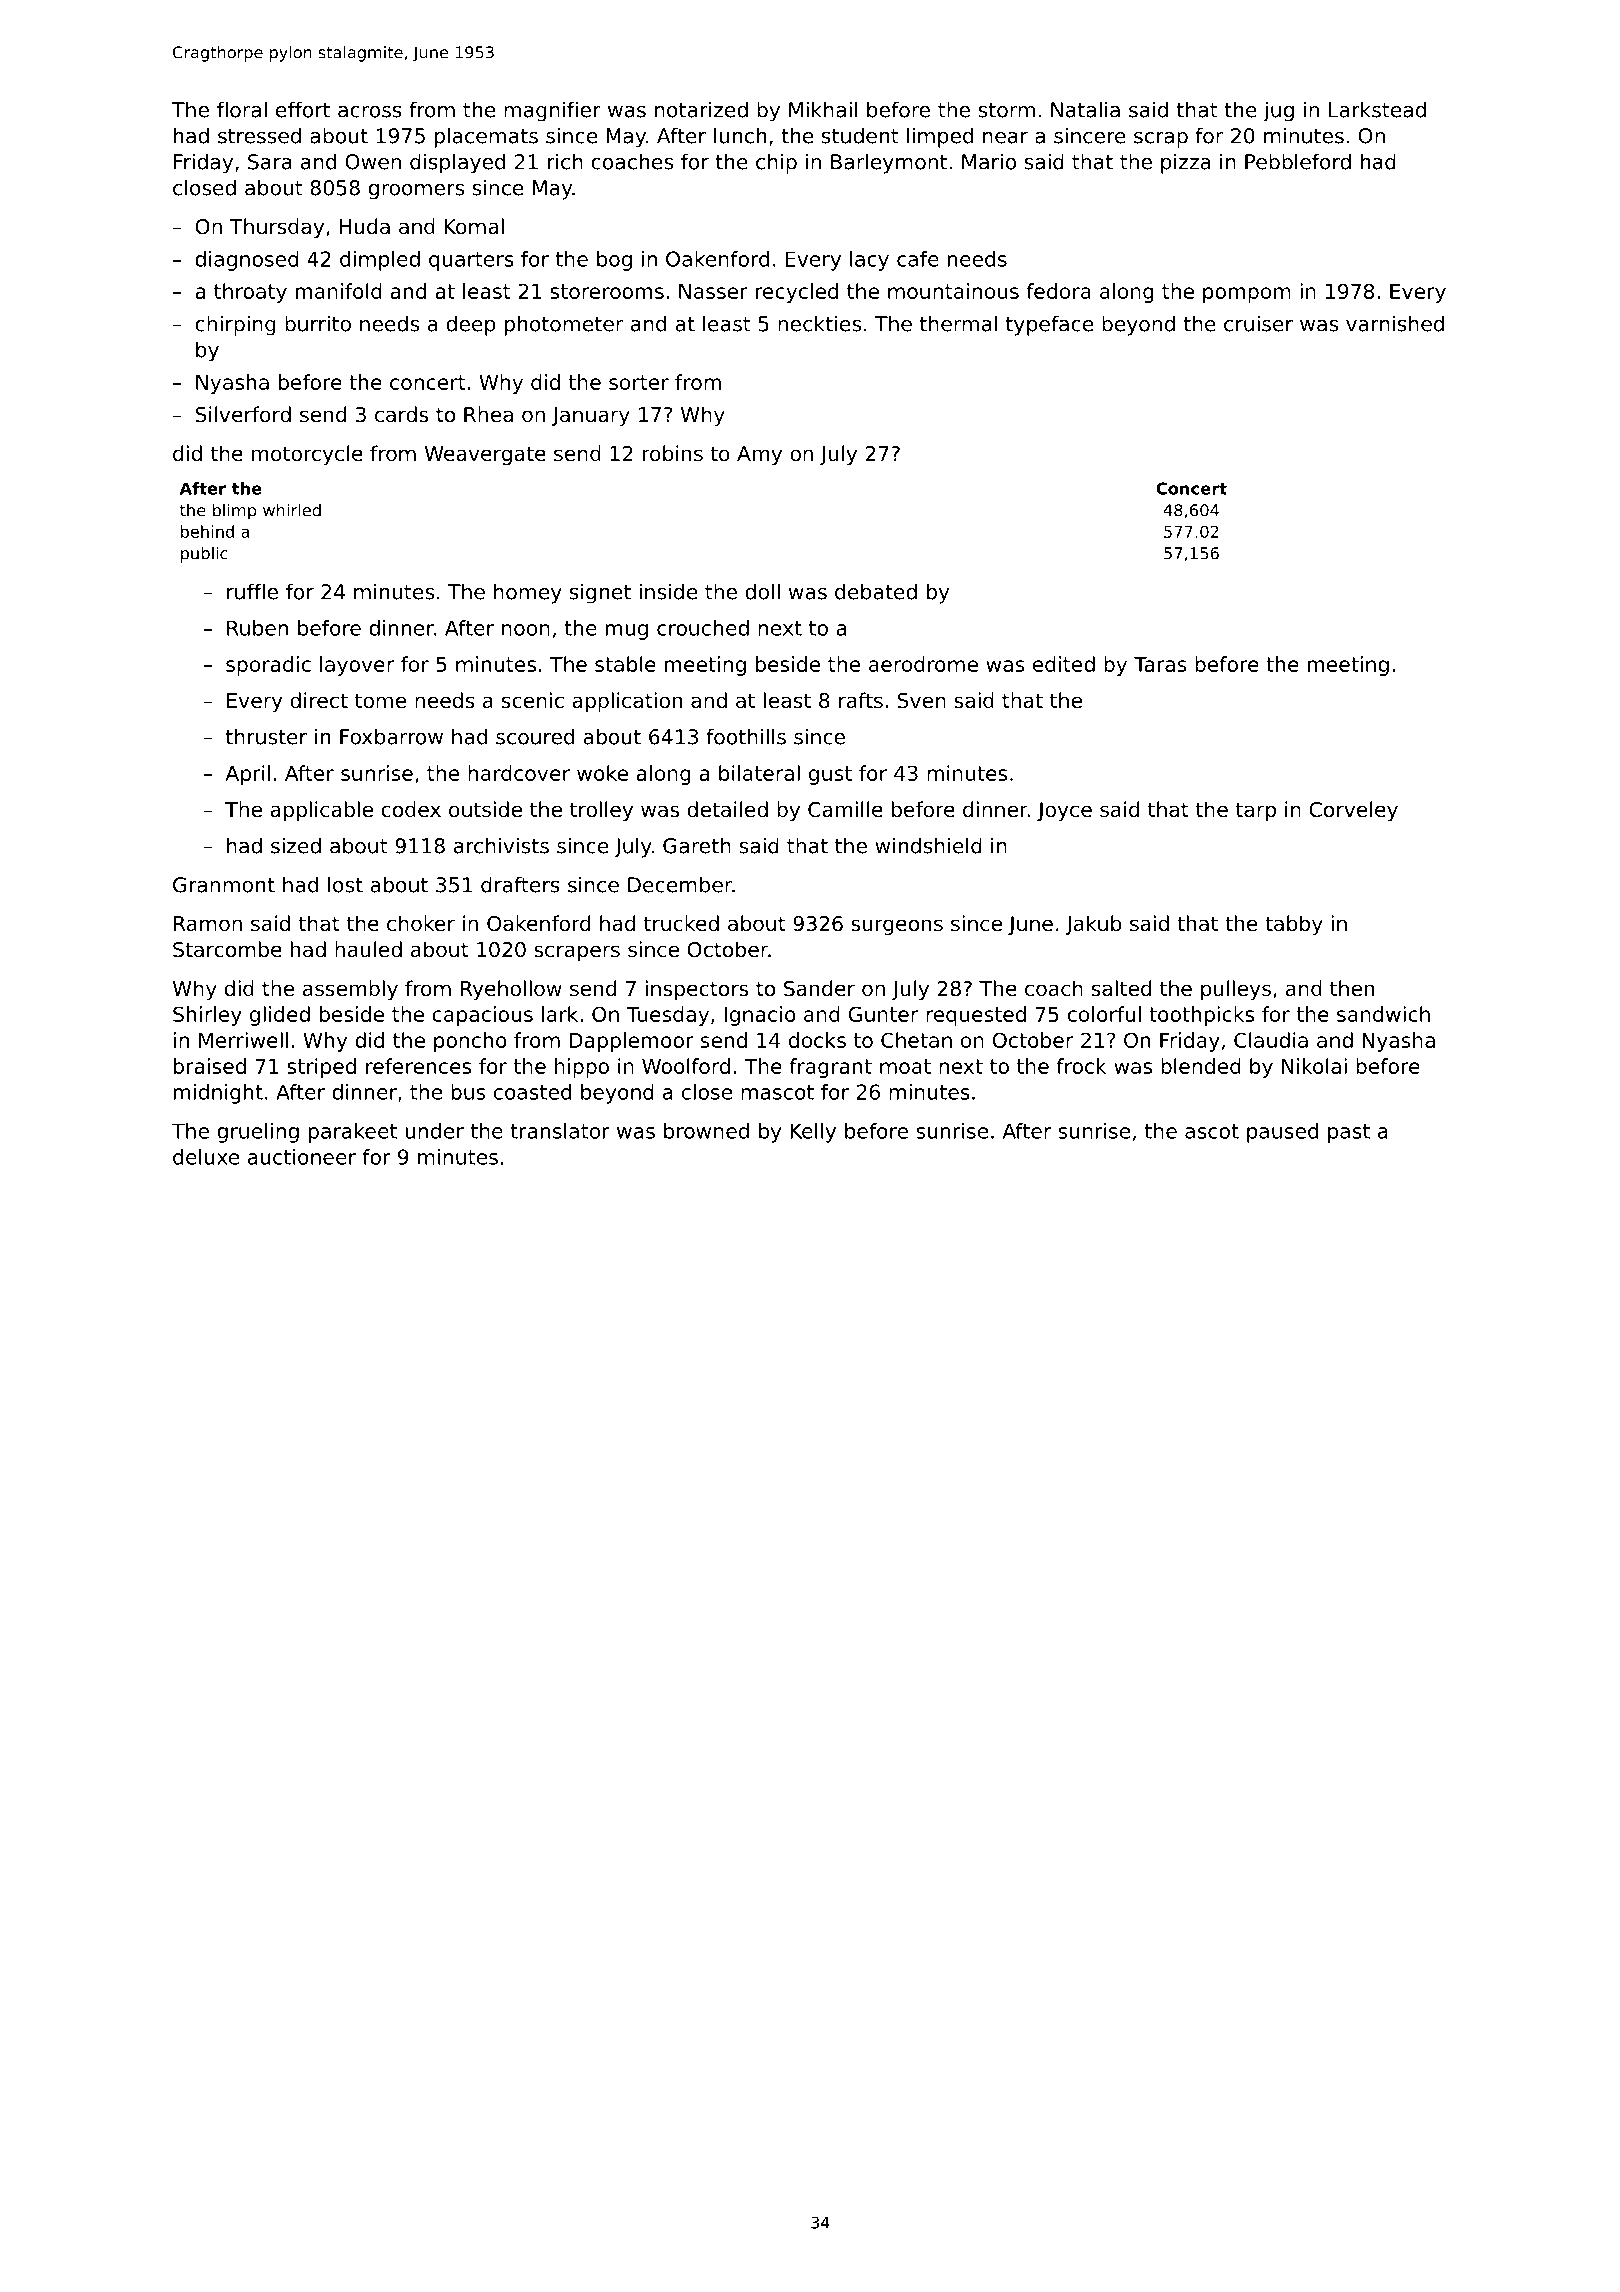  Describe the element at coordinates (1160, 664) in the screenshot. I see `Taras` at that location.
